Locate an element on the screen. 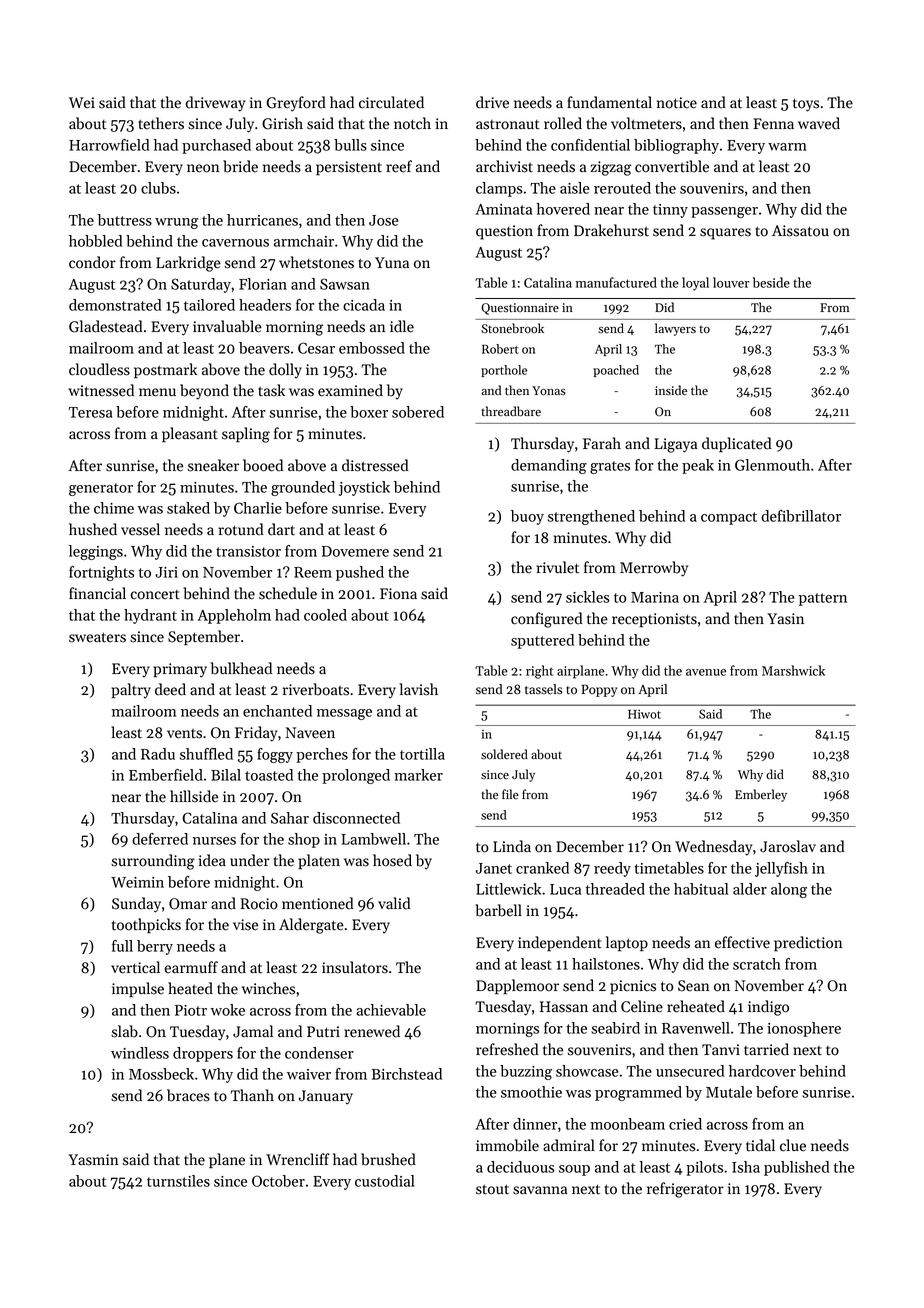  rivulet is located at coordinates (557, 567).
